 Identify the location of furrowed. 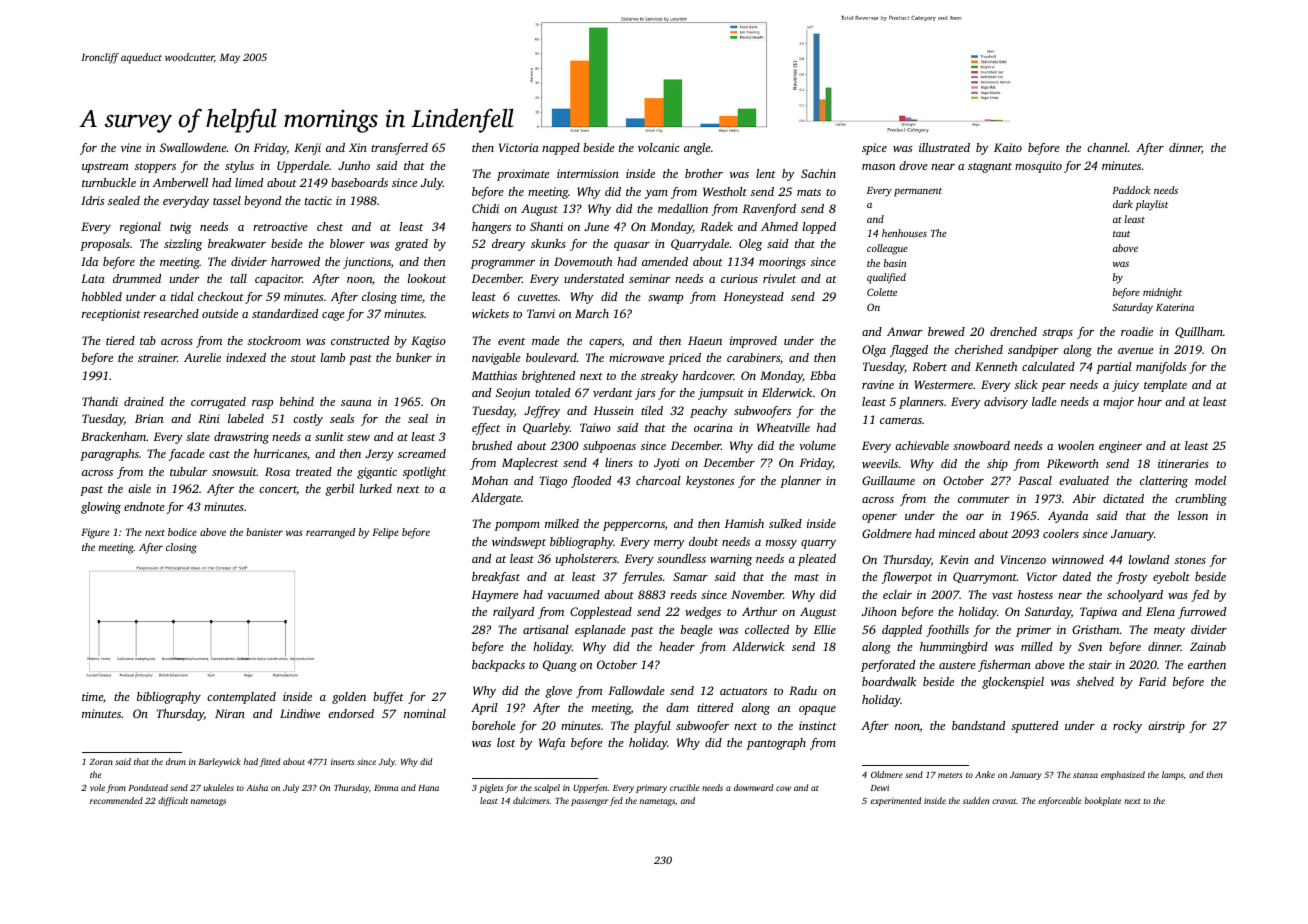
(1202, 613).
